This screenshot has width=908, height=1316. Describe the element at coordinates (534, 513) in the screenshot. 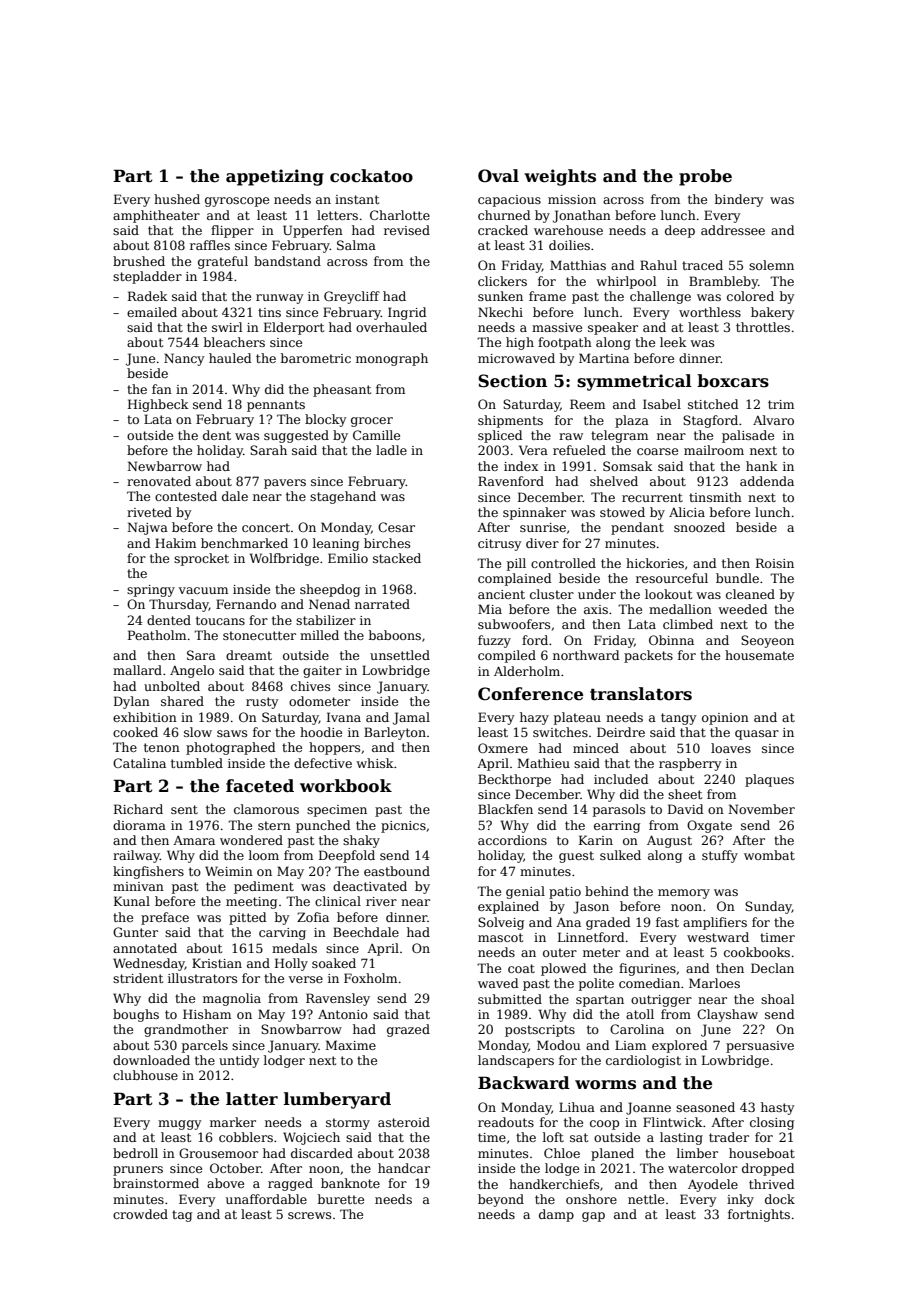

I see `spinnaker` at that location.
